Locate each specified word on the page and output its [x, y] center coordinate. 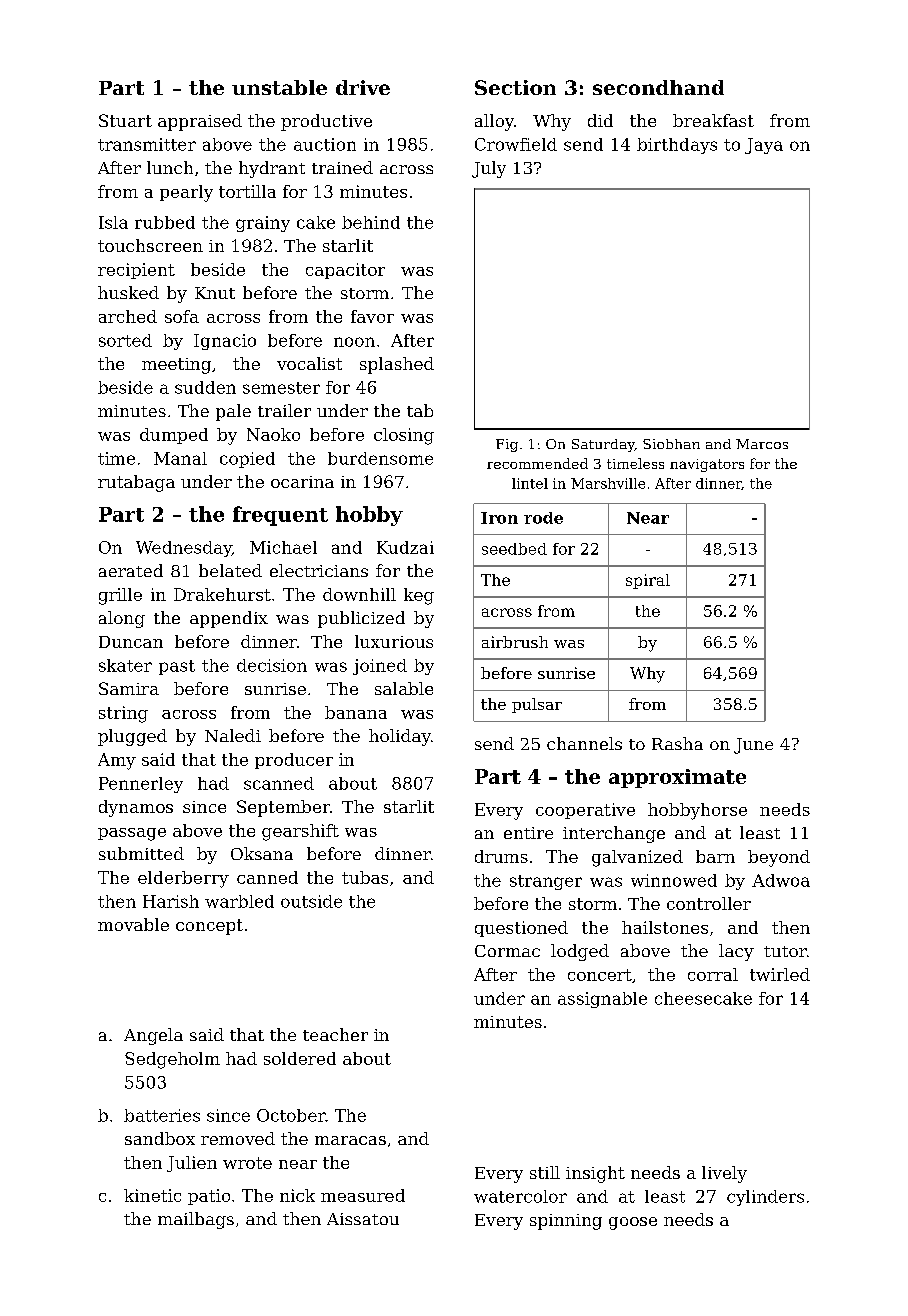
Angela [153, 1036]
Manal [180, 458]
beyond [779, 858]
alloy [494, 122]
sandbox [160, 1138]
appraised [200, 122]
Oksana [262, 853]
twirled [780, 974]
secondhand [658, 87]
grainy [263, 224]
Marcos [762, 444]
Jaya [764, 146]
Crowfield [516, 144]
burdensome [380, 458]
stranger [546, 882]
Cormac [507, 951]
